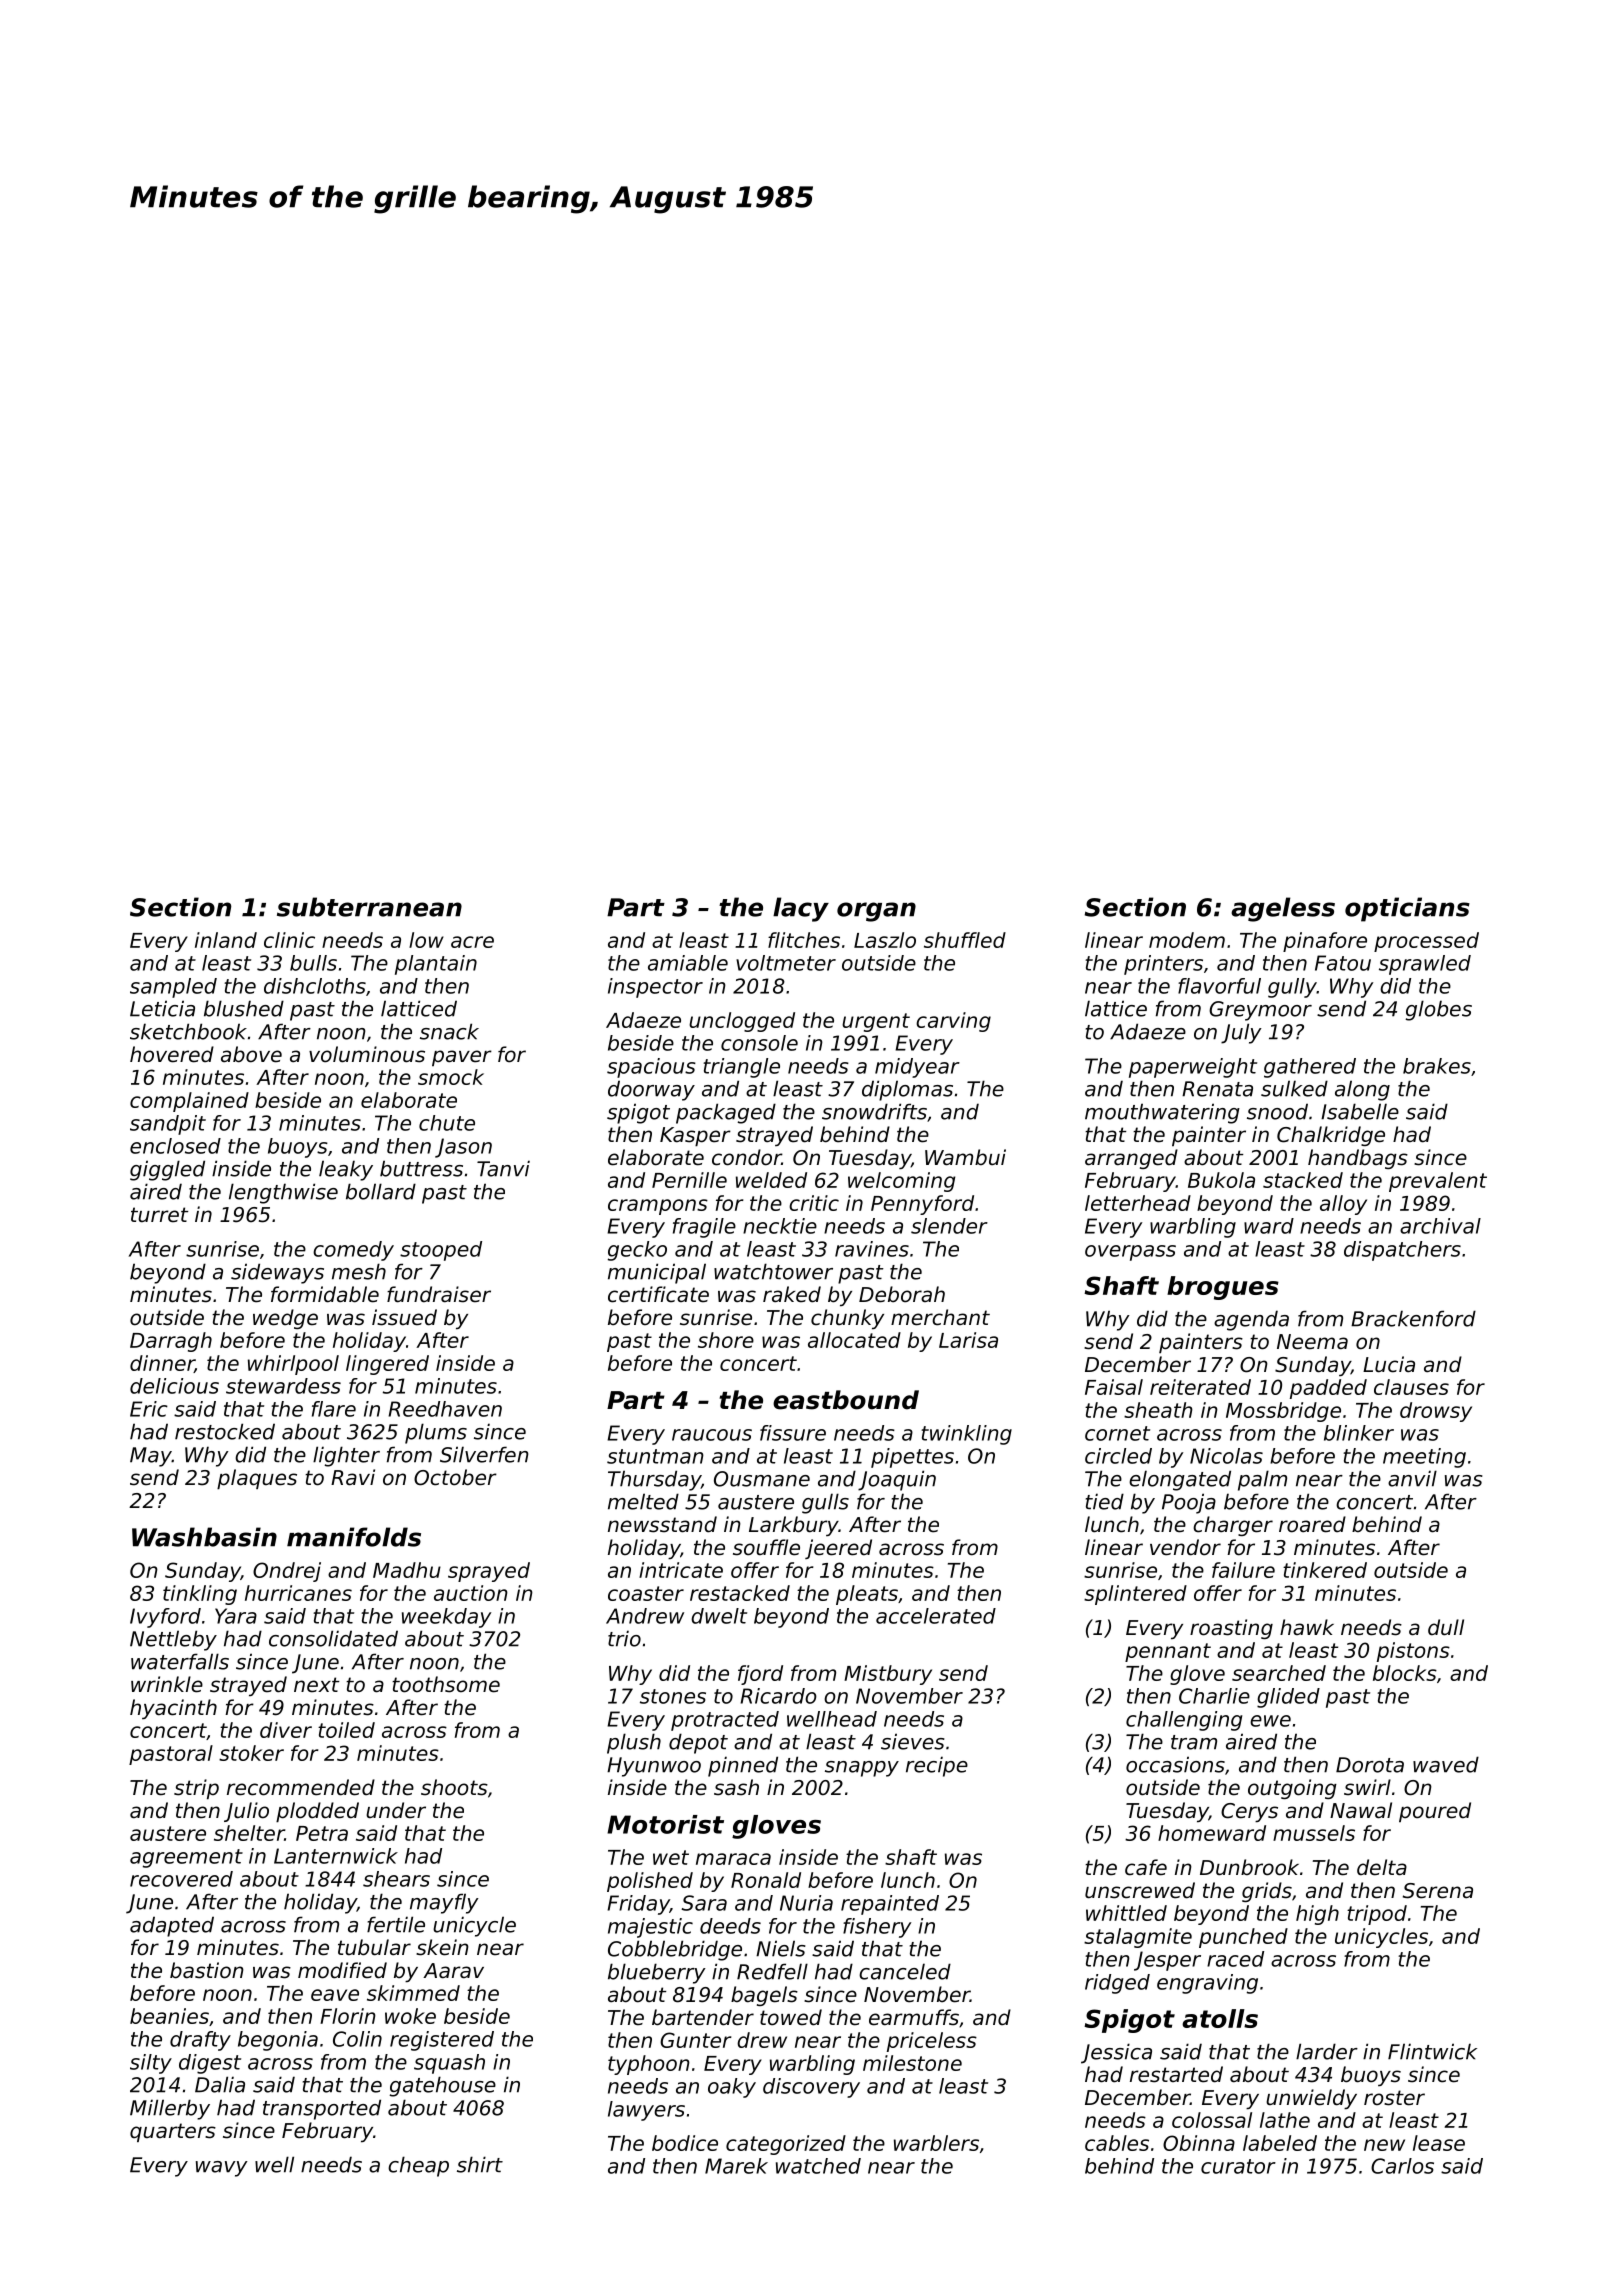 The image size is (1620, 2292). What do you see at coordinates (369, 907) in the screenshot?
I see `subterranean` at bounding box center [369, 907].
